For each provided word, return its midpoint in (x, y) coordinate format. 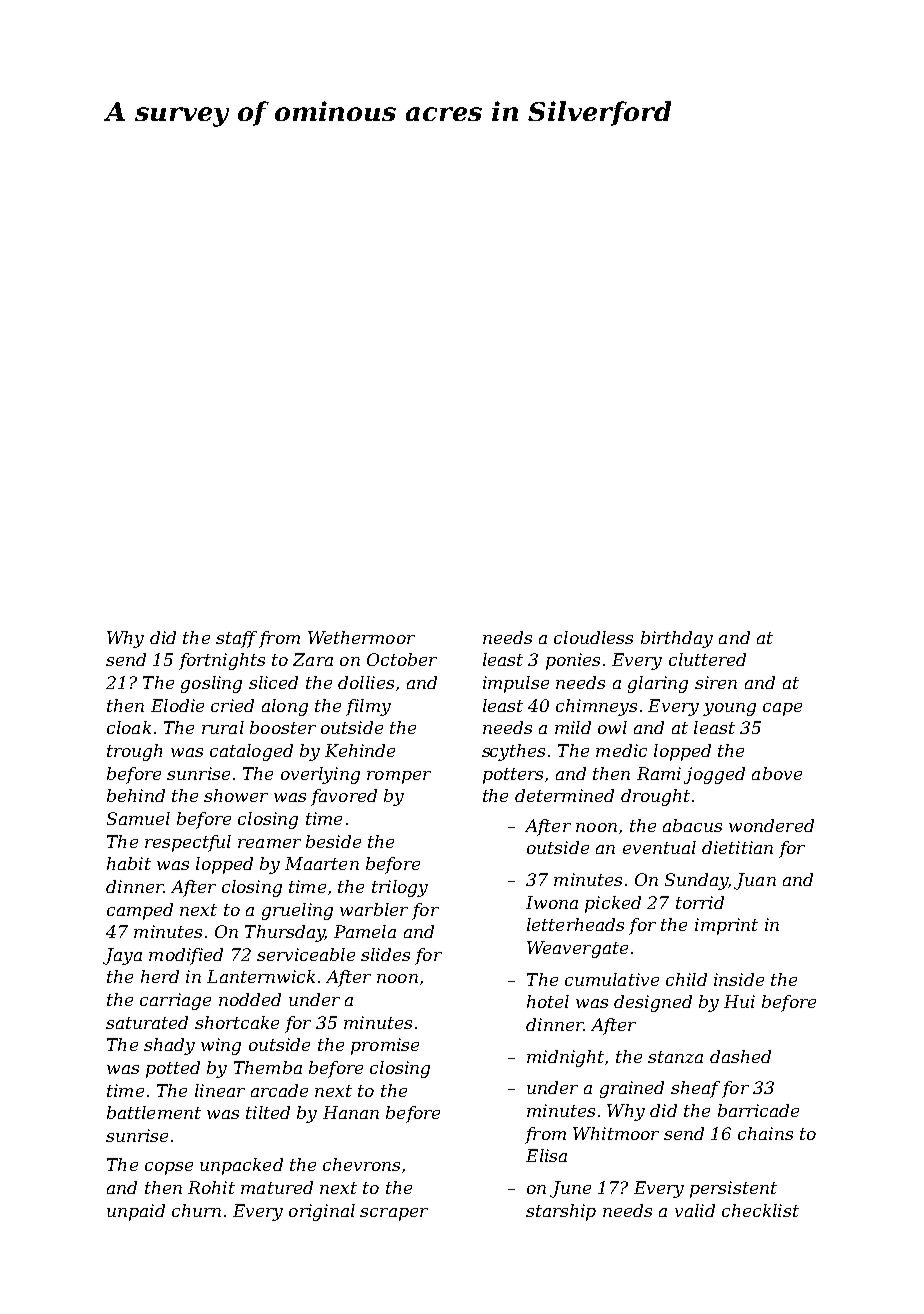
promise (385, 1046)
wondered (771, 825)
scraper (394, 1214)
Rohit (211, 1187)
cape (782, 709)
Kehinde (360, 750)
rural (223, 727)
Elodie (177, 705)
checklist (760, 1210)
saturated (147, 1022)
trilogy (400, 888)
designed (653, 1003)
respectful (188, 843)
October (402, 659)
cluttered (707, 659)
